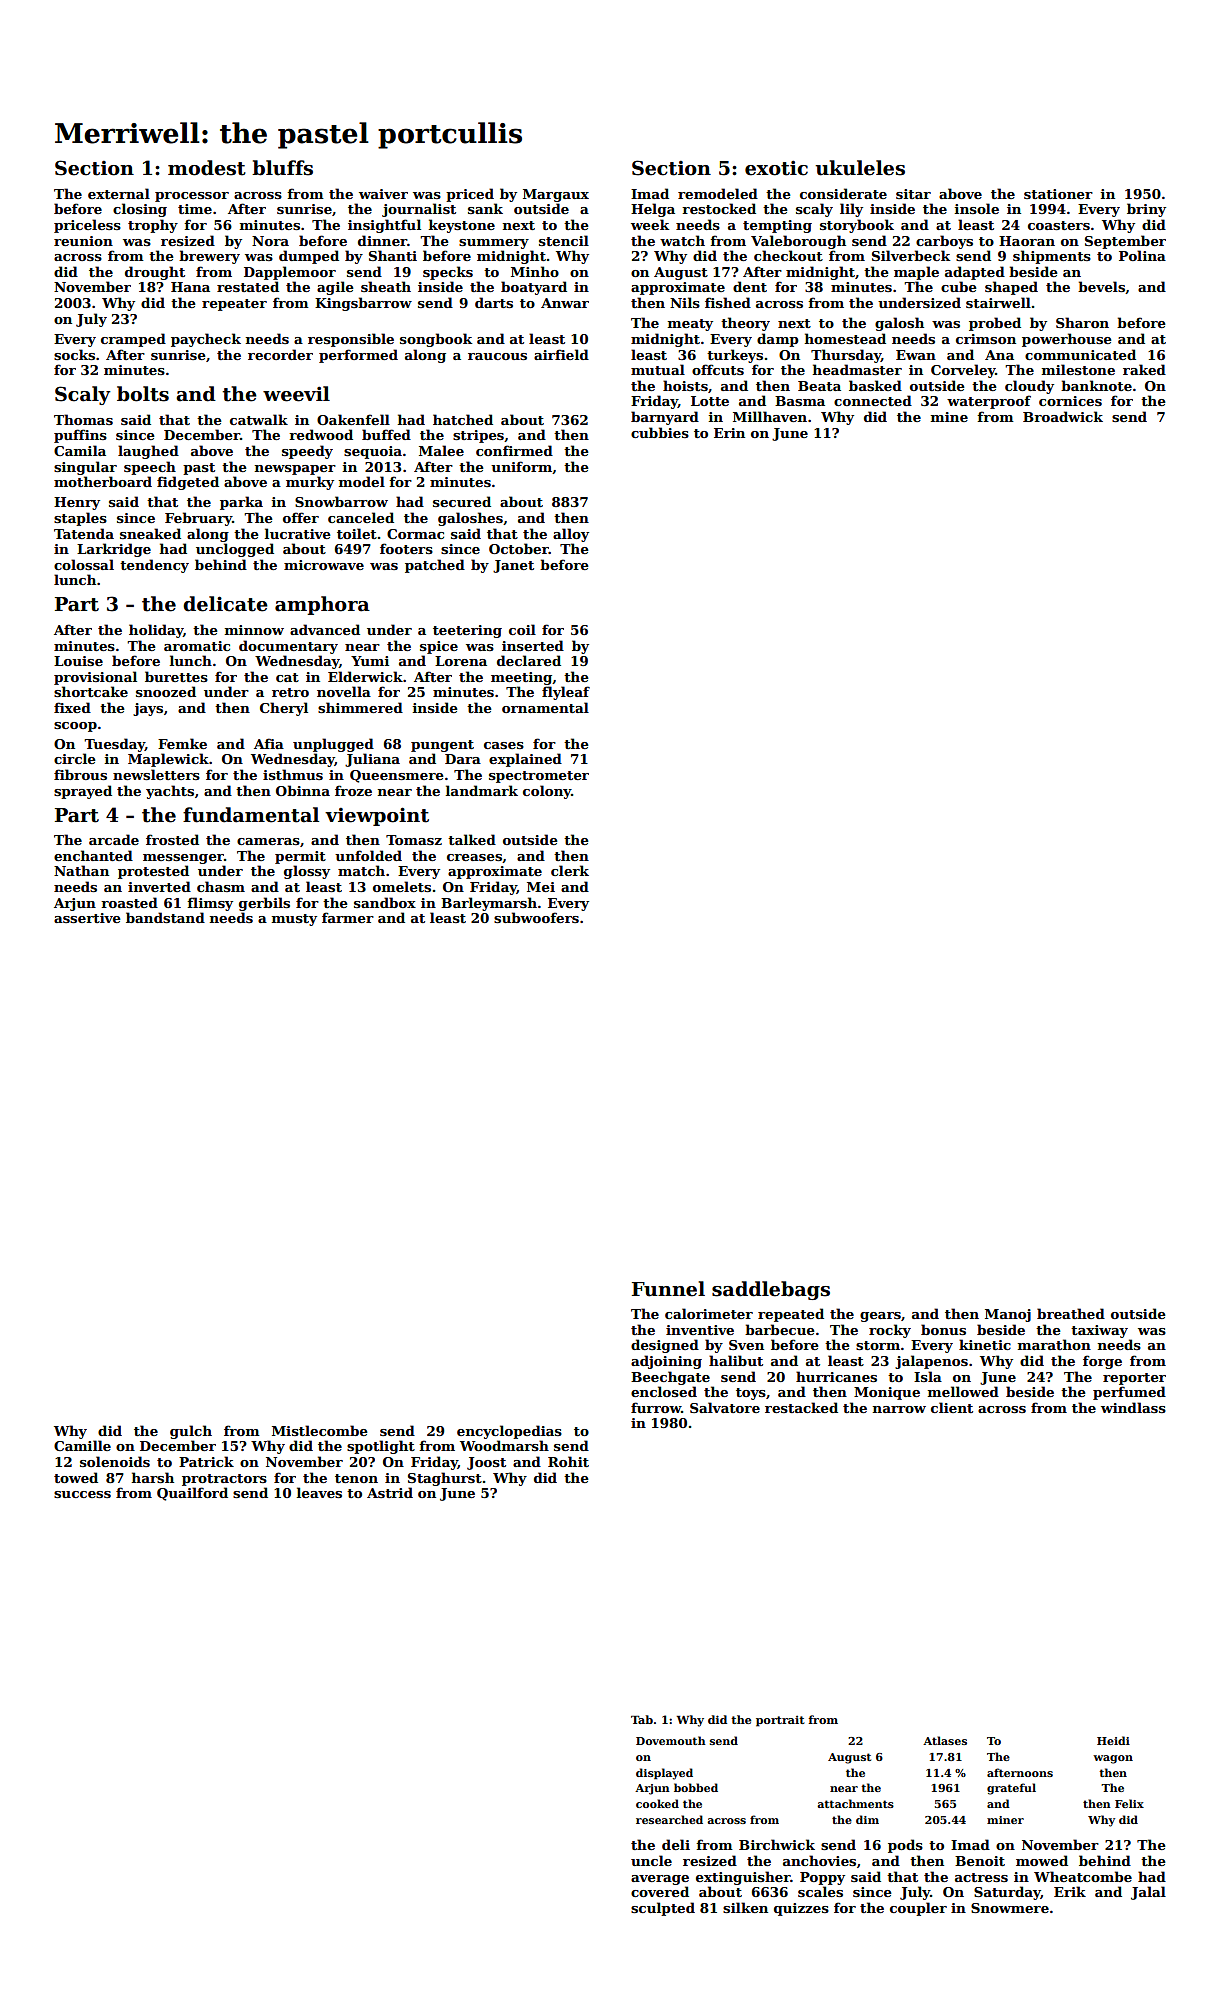  Describe the element at coordinates (1071, 1313) in the page. I see `breathed` at that location.
